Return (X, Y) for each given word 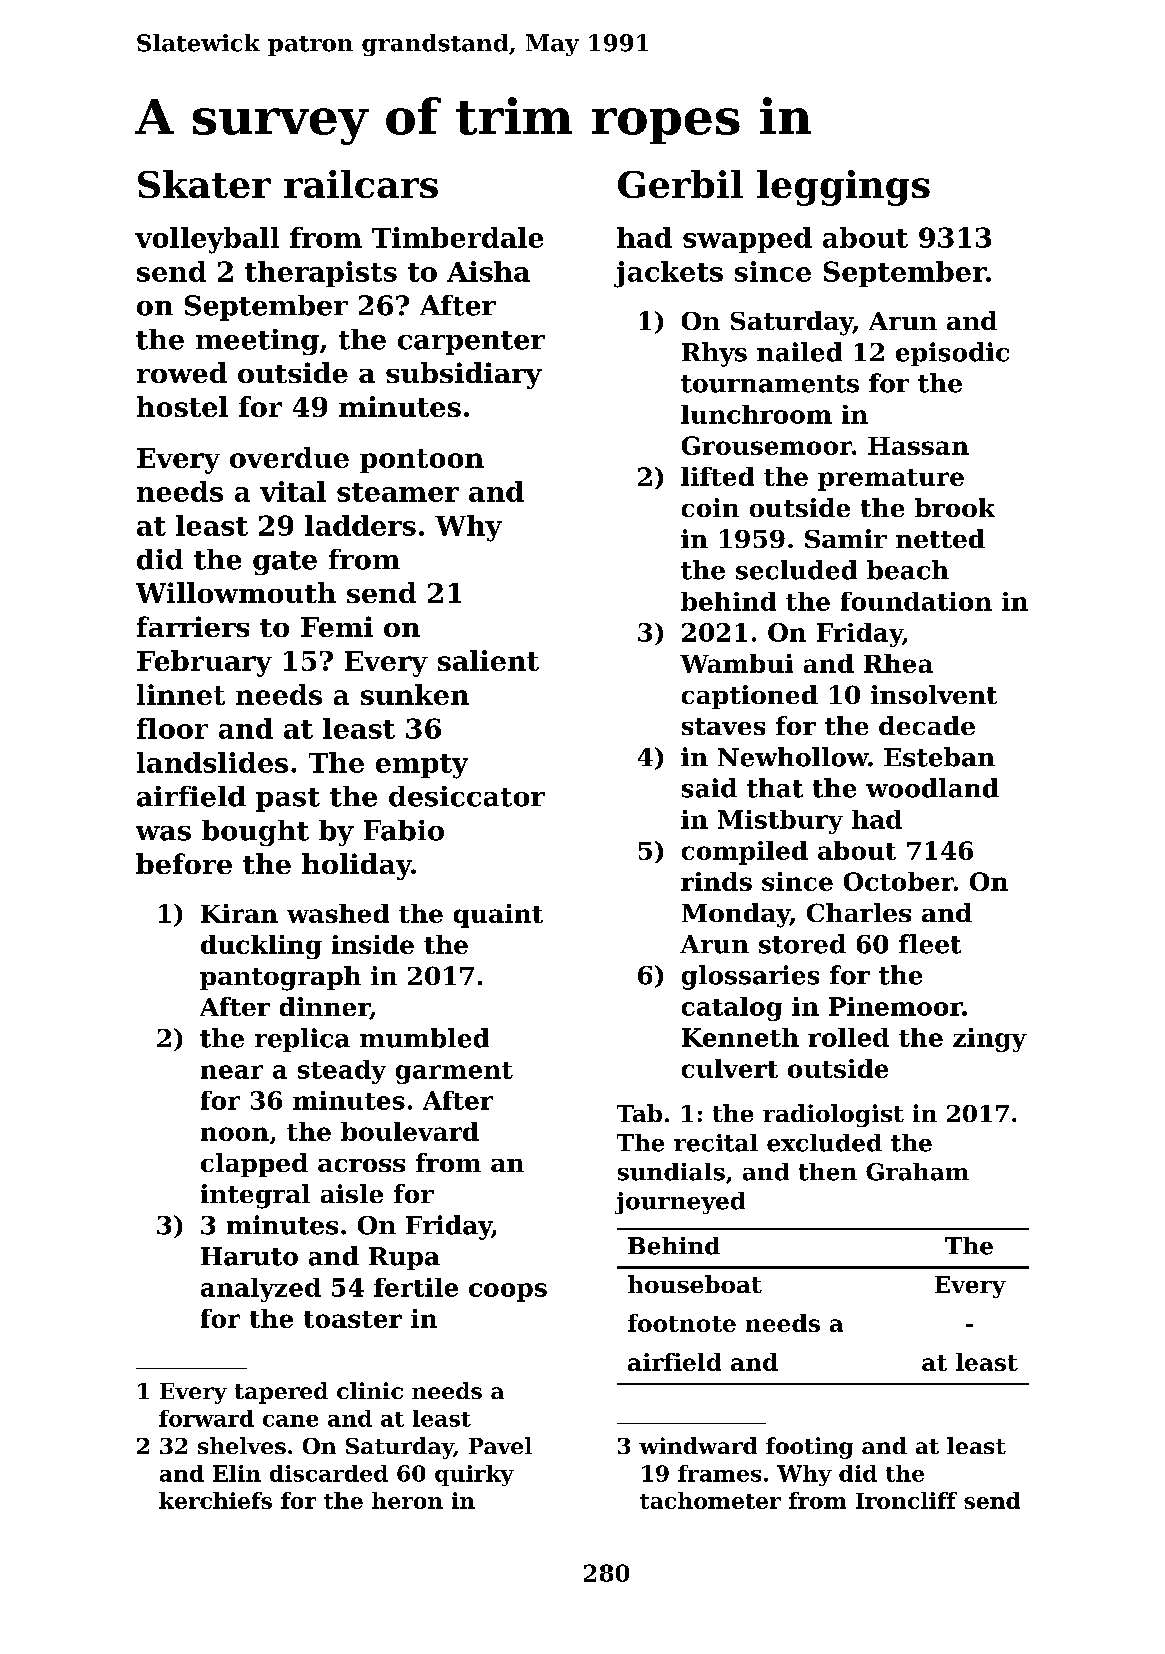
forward (206, 1418)
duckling (261, 947)
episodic (952, 354)
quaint (498, 916)
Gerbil (680, 184)
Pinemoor (896, 1006)
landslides (212, 762)
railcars (361, 184)
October (899, 881)
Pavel (500, 1445)
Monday (736, 915)
